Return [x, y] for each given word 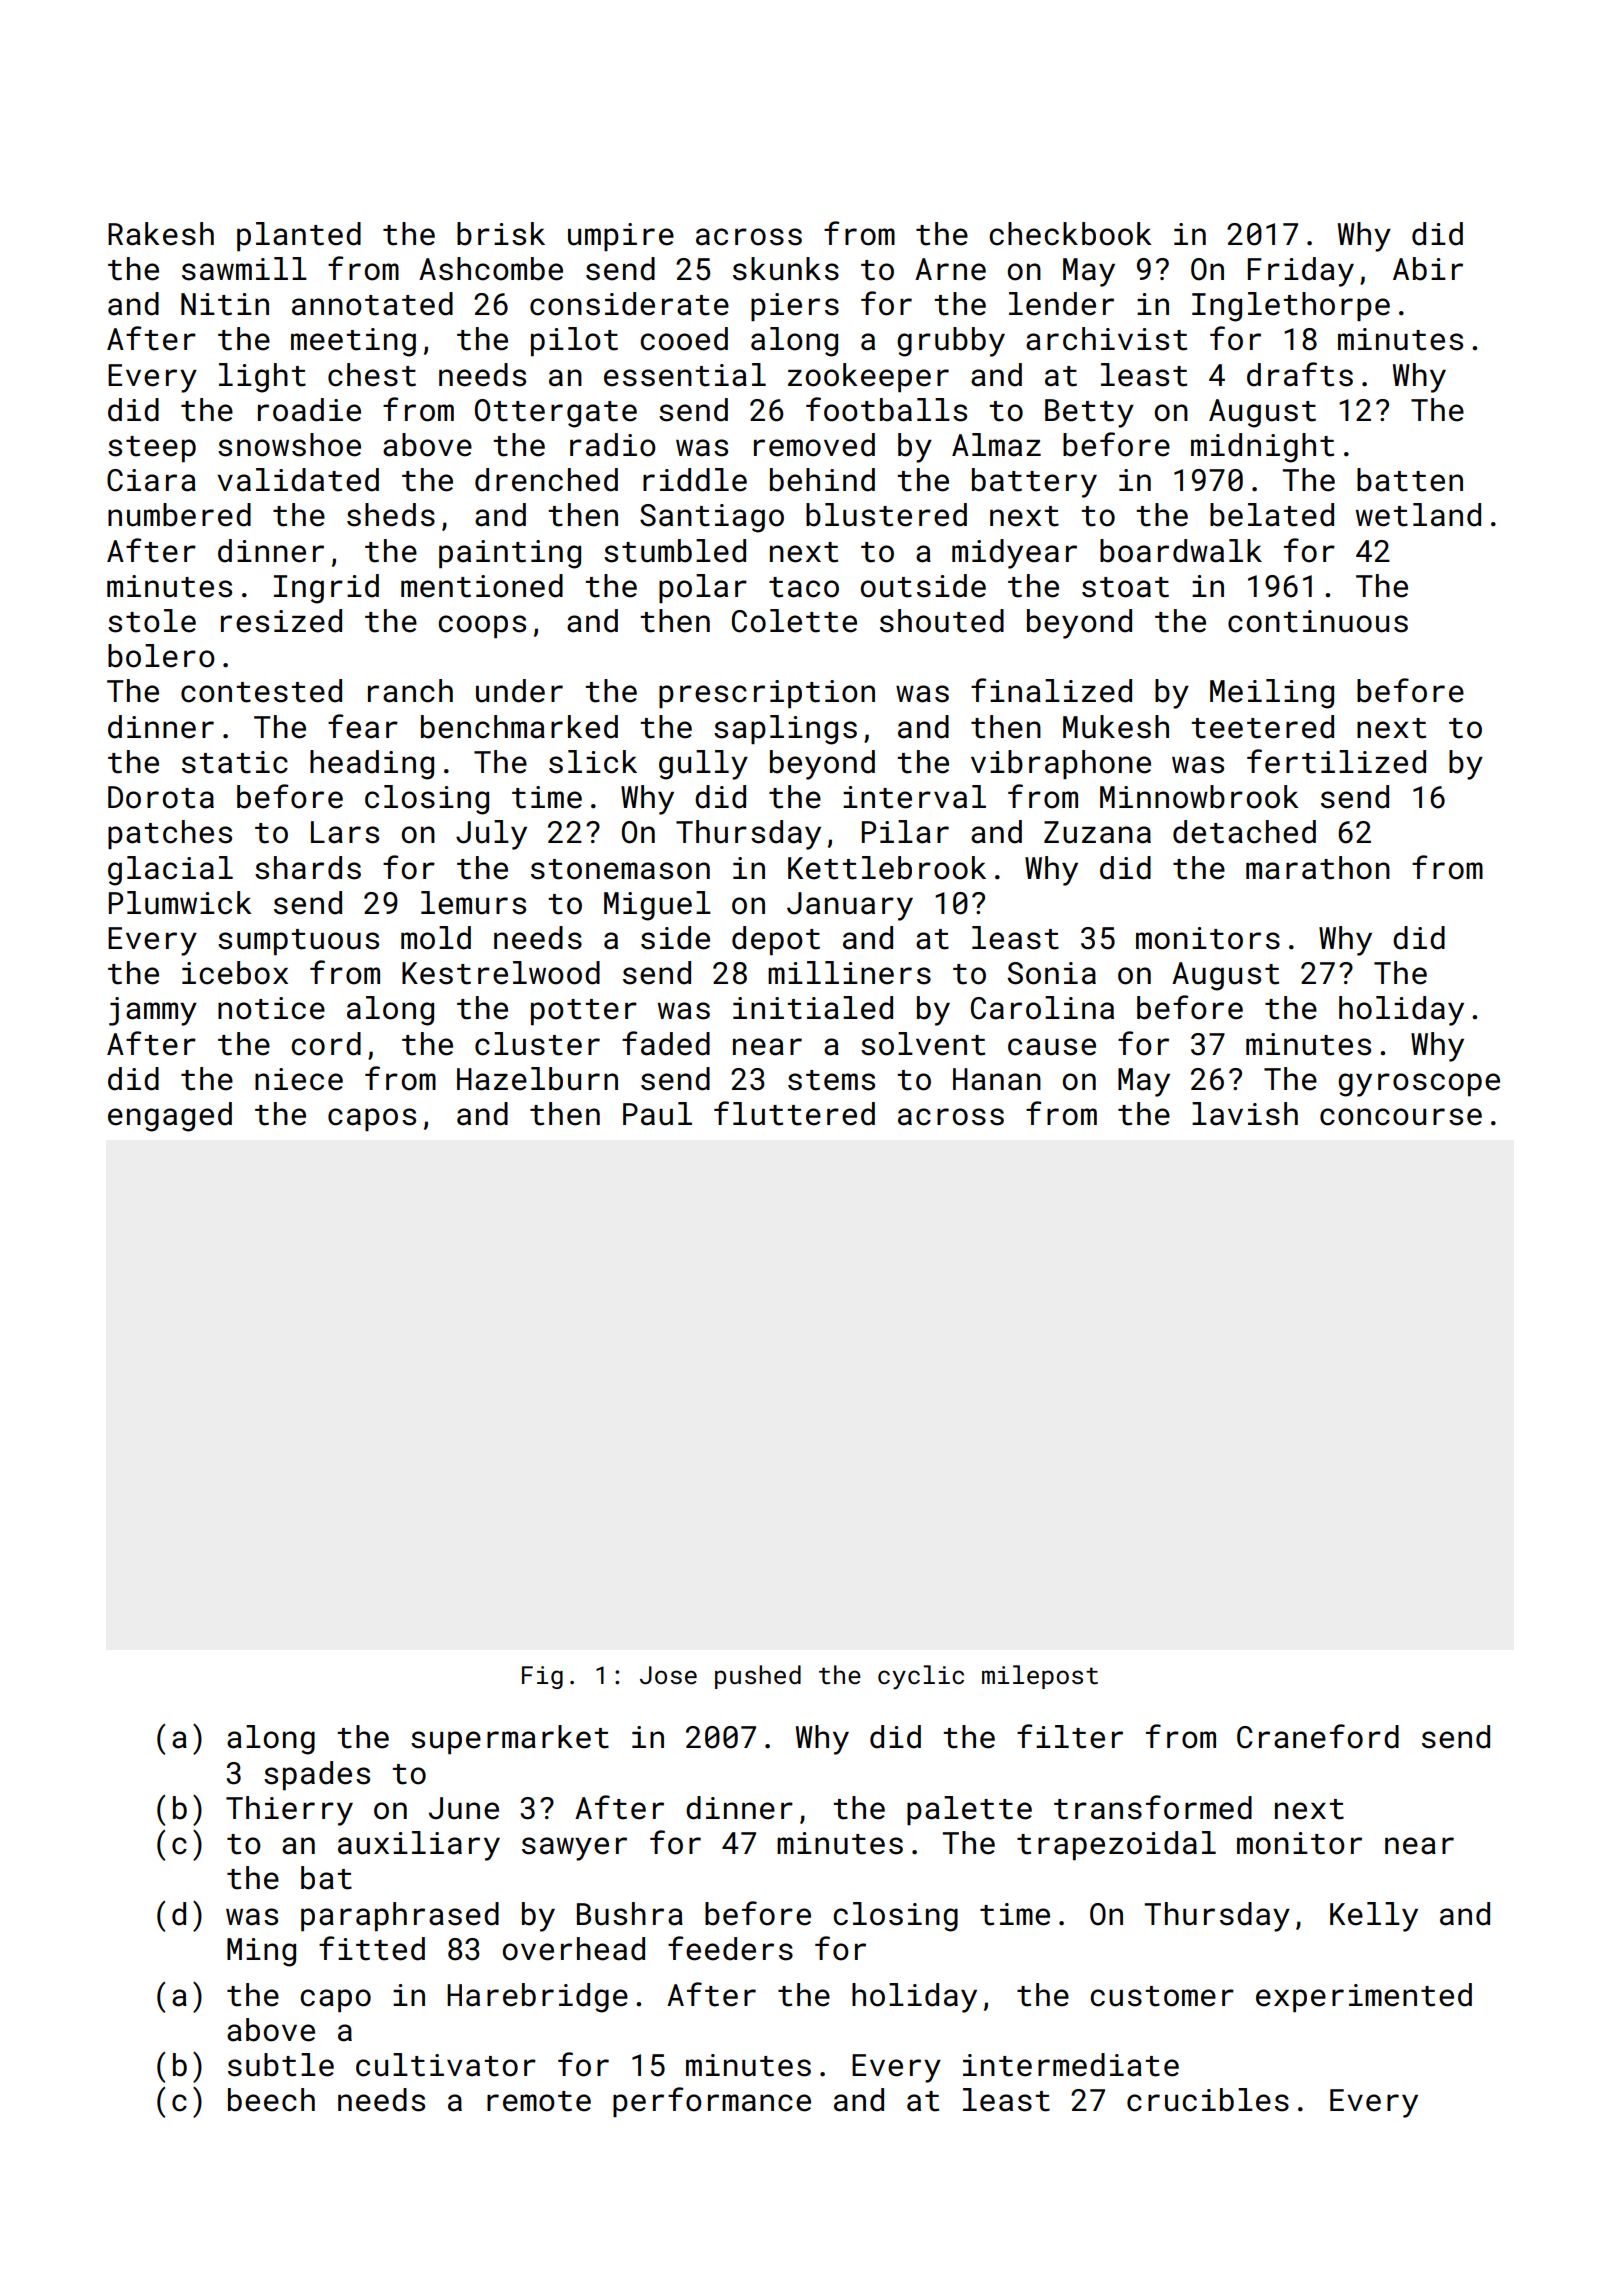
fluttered [794, 1113]
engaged [170, 1117]
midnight [1262, 448]
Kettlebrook [887, 868]
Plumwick [180, 903]
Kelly [1374, 1917]
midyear [1014, 554]
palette [969, 1810]
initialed [813, 1008]
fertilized [1336, 761]
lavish [1245, 1114]
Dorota [161, 797]
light [262, 378]
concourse [1401, 1117]
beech [271, 2100]
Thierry [289, 1811]
